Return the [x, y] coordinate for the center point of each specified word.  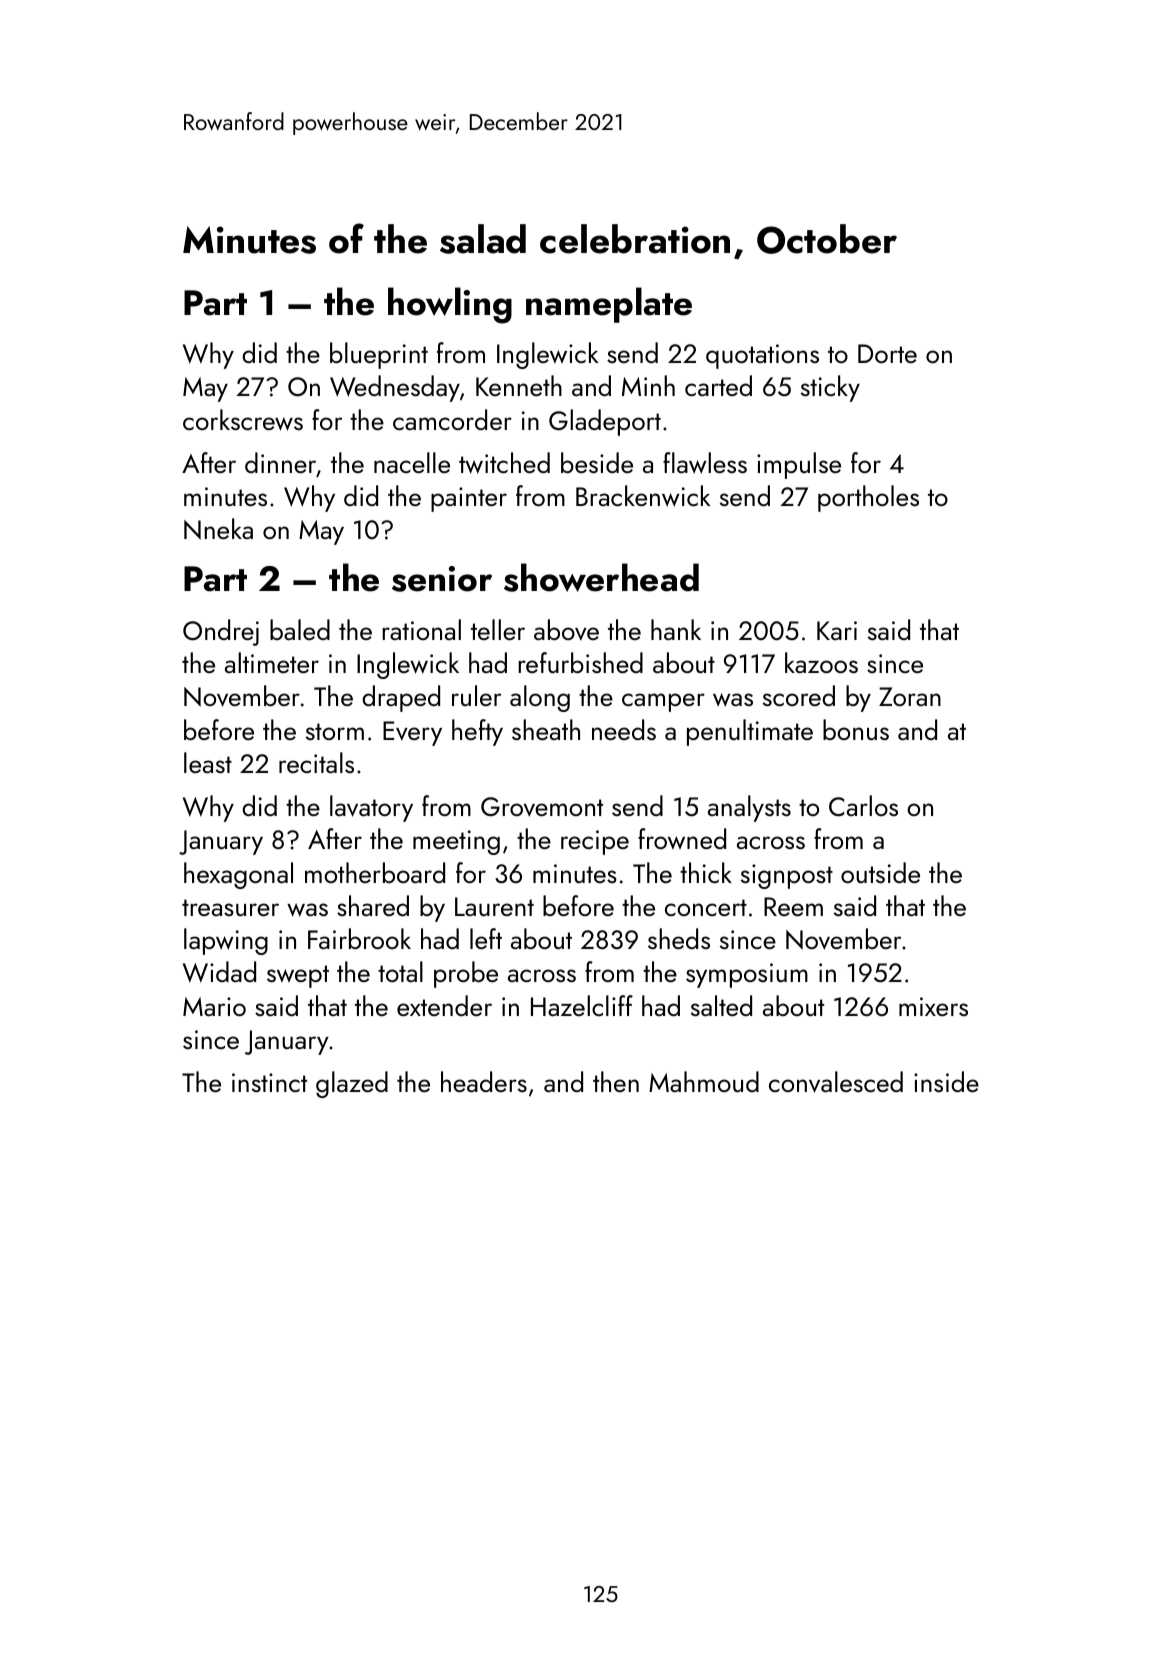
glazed [352, 1084]
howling [450, 305]
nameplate [609, 305]
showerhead [601, 577]
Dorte [887, 353]
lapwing [226, 941]
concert [706, 907]
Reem [793, 906]
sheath [546, 729]
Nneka [218, 529]
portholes [868, 498]
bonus [856, 729]
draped [401, 698]
